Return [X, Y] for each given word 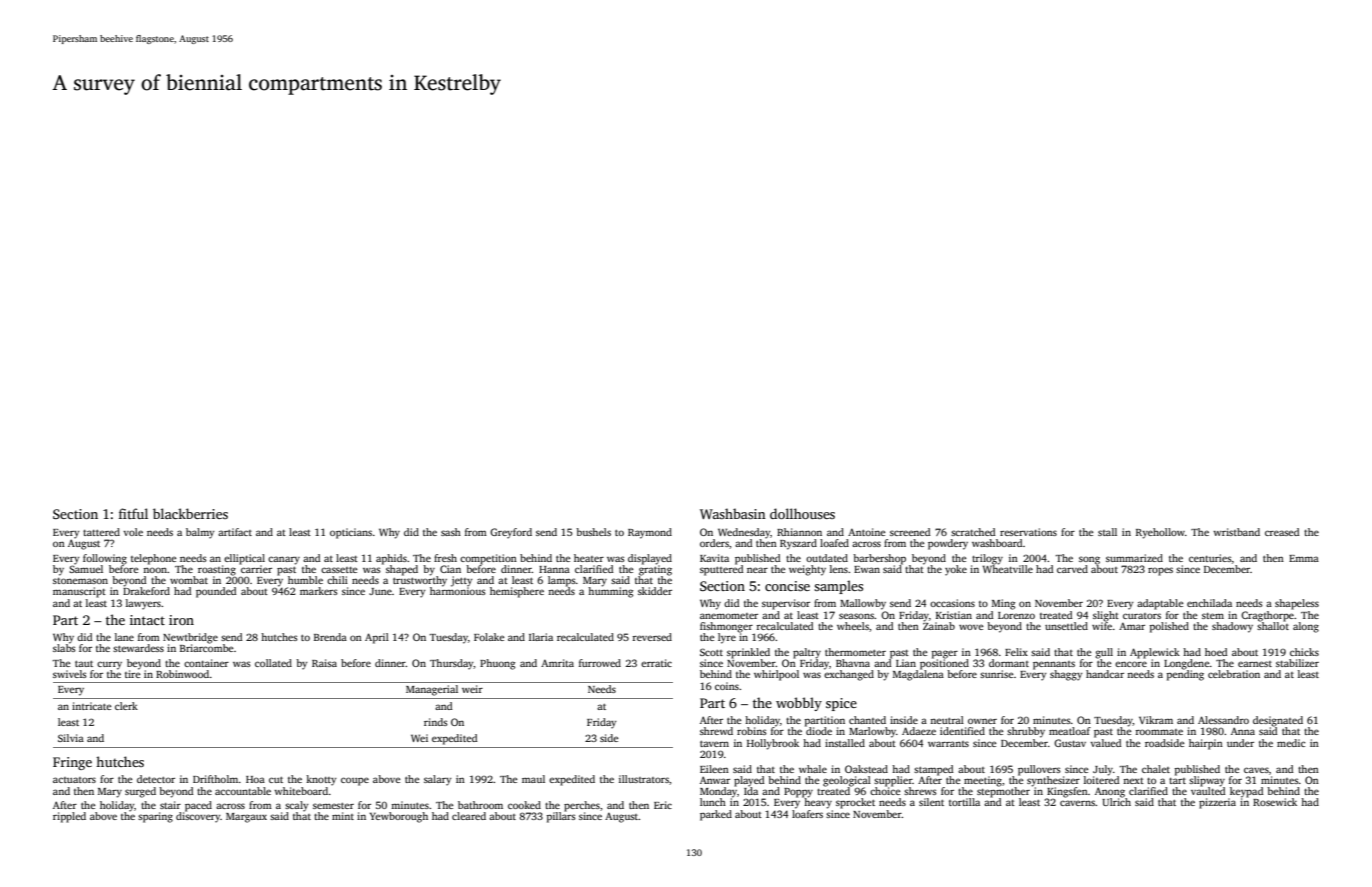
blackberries [190, 513]
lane [124, 637]
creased [1282, 532]
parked [716, 815]
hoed [1216, 652]
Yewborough [399, 817]
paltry [807, 653]
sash [451, 532]
